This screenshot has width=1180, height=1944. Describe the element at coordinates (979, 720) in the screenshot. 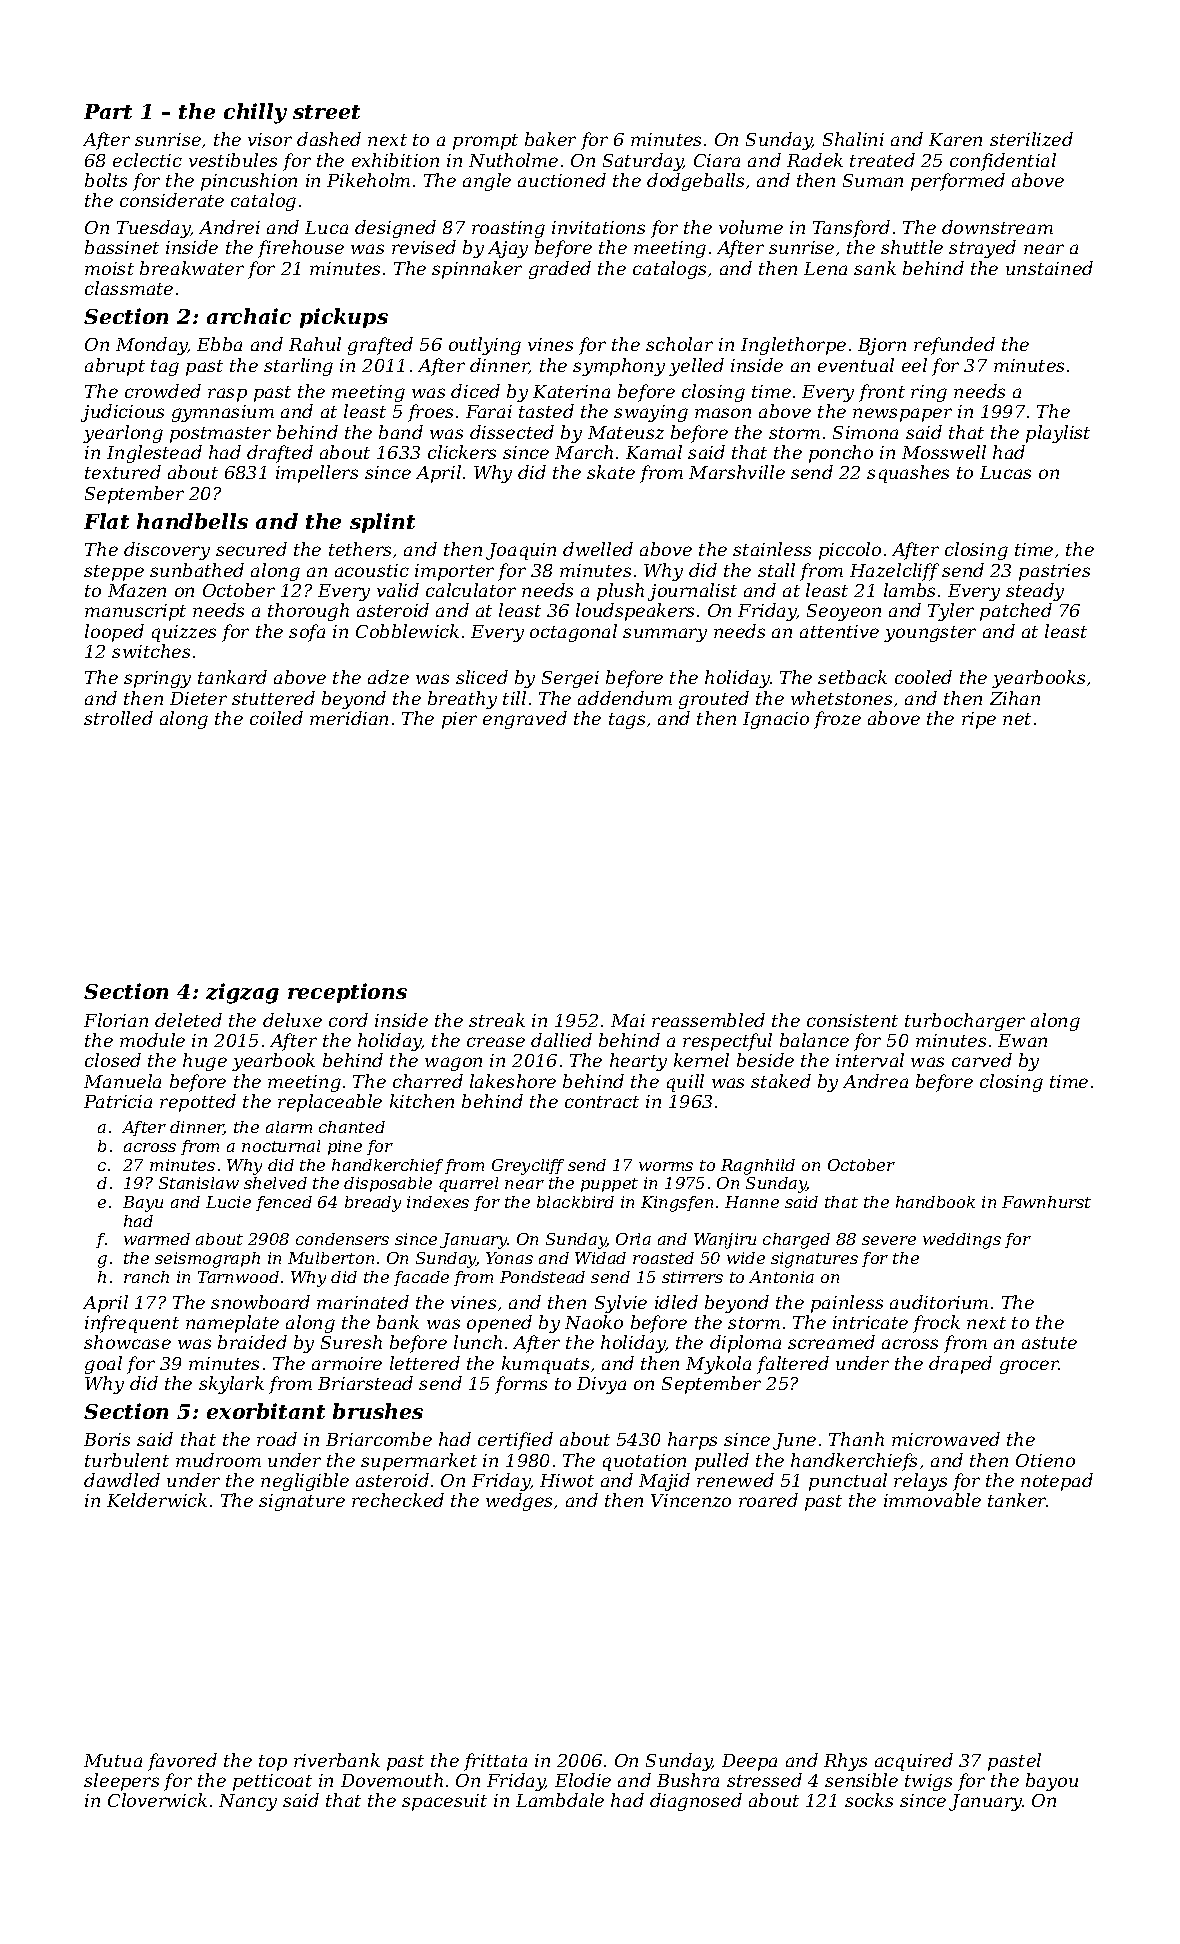

I see `ripe` at that location.
